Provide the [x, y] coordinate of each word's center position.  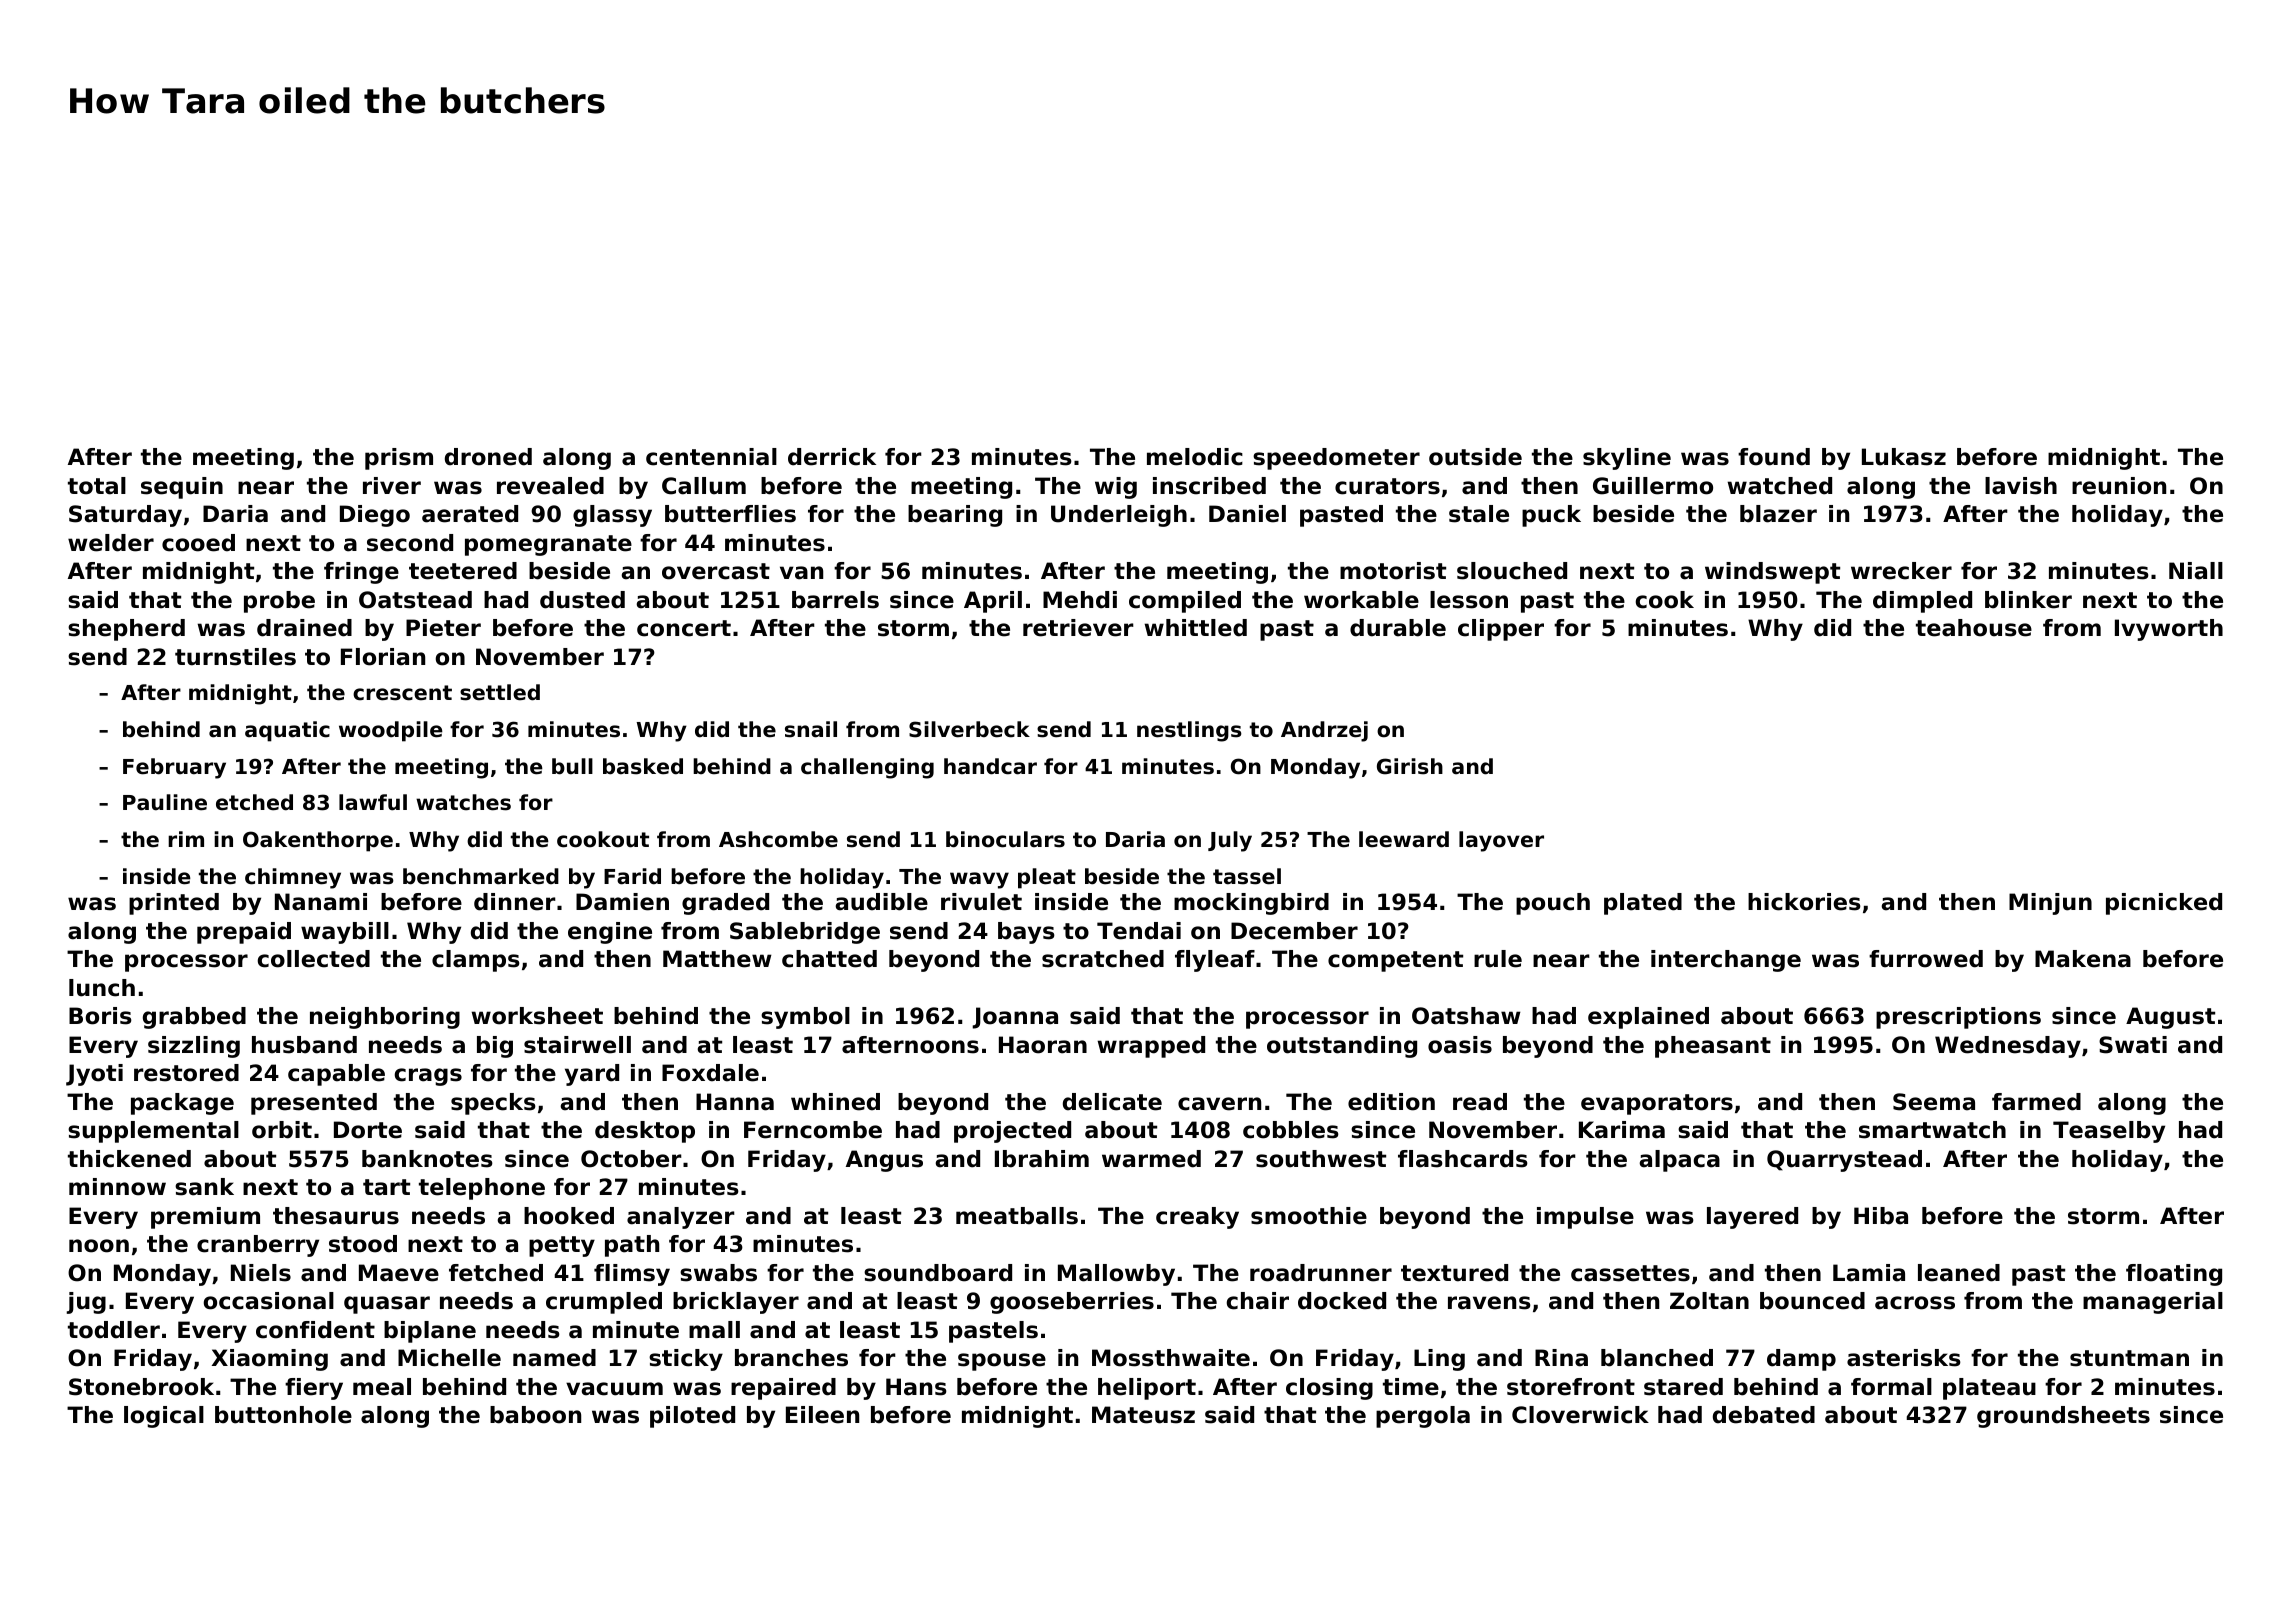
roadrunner [1321, 1273]
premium [205, 1218]
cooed [198, 543]
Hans [916, 1387]
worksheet [537, 1016]
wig [1116, 488]
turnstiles [235, 657]
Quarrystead [1844, 1161]
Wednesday [2008, 1047]
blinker [2028, 600]
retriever [1078, 628]
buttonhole [283, 1415]
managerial [2153, 1303]
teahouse [1974, 628]
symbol [805, 1018]
